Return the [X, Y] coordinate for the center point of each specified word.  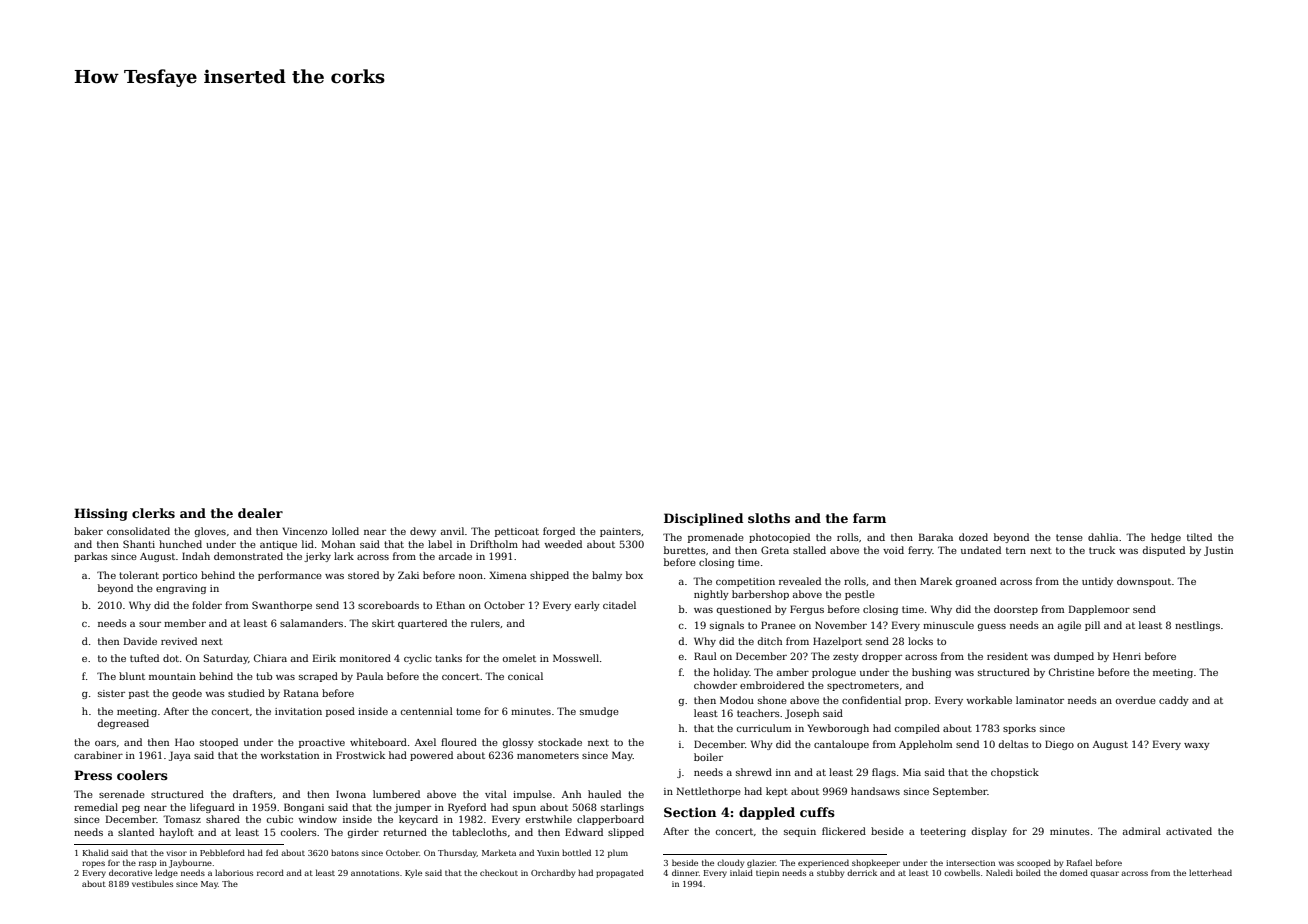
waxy [1197, 746]
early [587, 606]
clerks [153, 513]
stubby [830, 873]
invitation [298, 711]
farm [869, 518]
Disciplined [703, 519]
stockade [560, 742]
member [185, 623]
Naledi [999, 872]
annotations [375, 873]
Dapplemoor [1099, 610]
